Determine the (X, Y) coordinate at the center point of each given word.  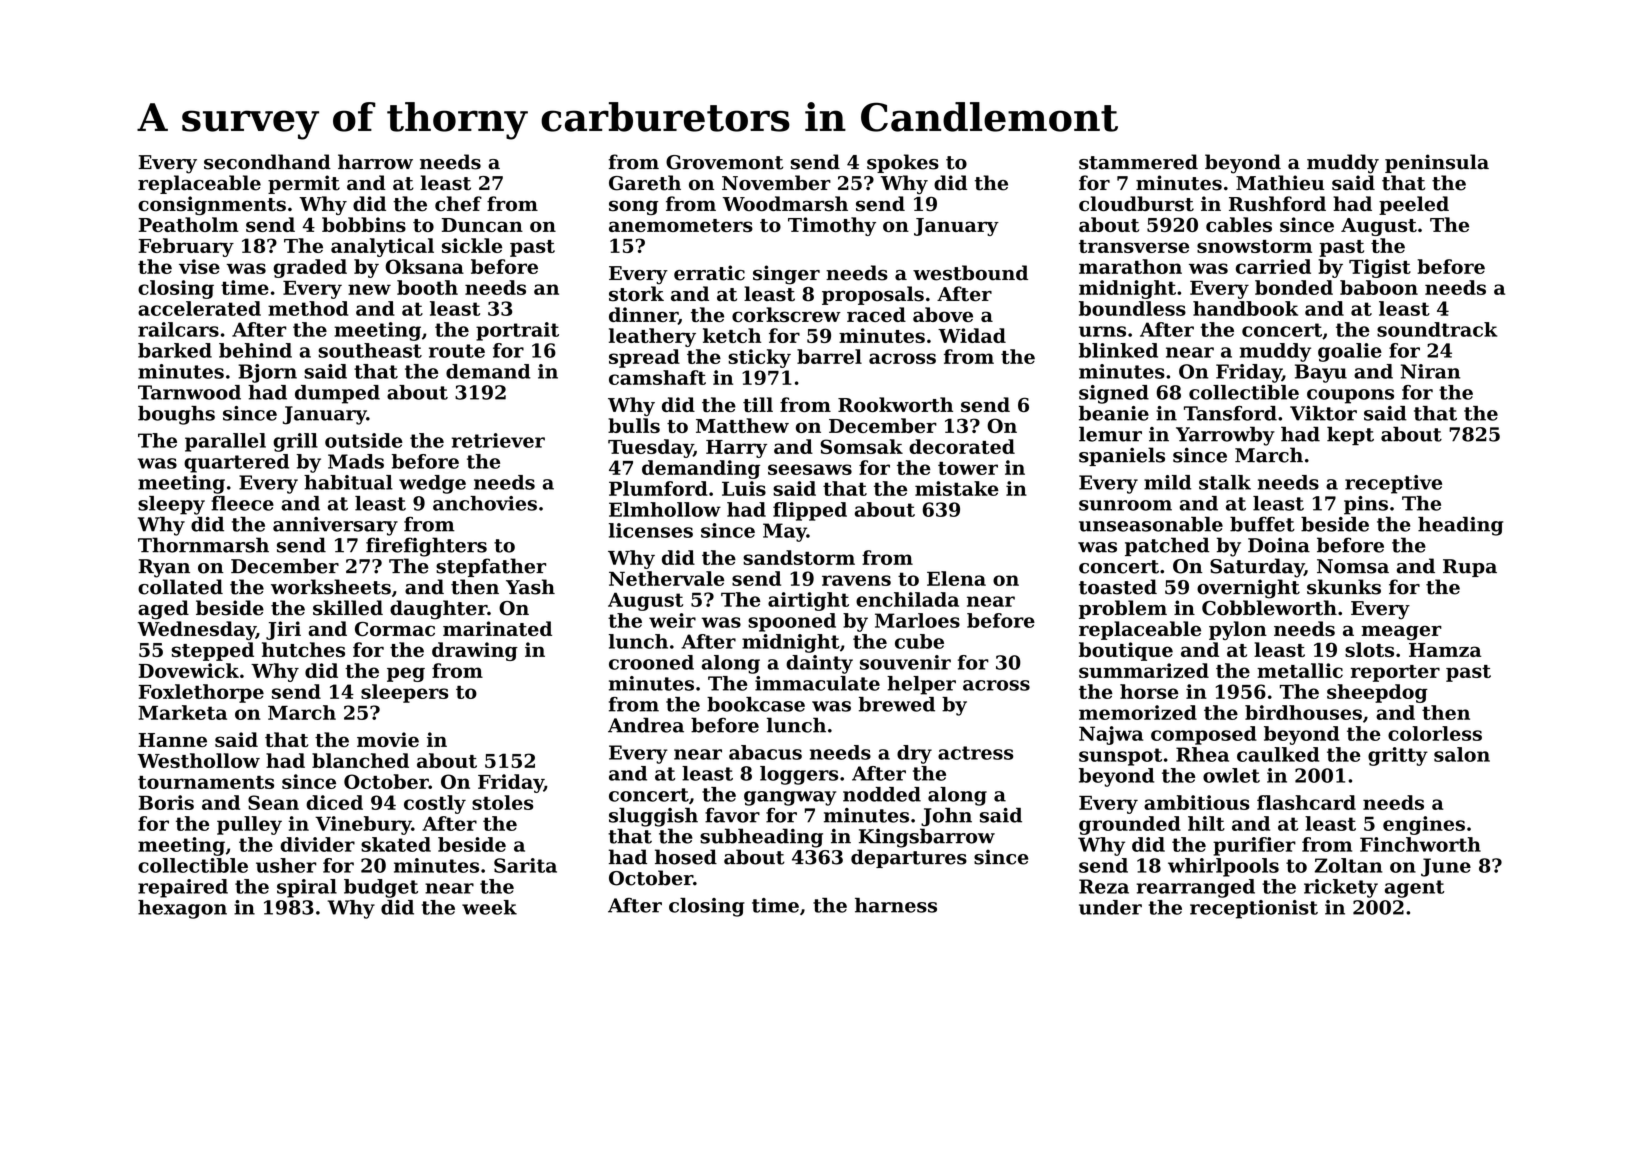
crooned (651, 662)
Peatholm (189, 224)
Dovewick (189, 670)
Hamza (1445, 650)
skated (396, 844)
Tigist (1380, 268)
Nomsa (1353, 566)
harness (896, 905)
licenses (651, 530)
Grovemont (724, 162)
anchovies (485, 503)
